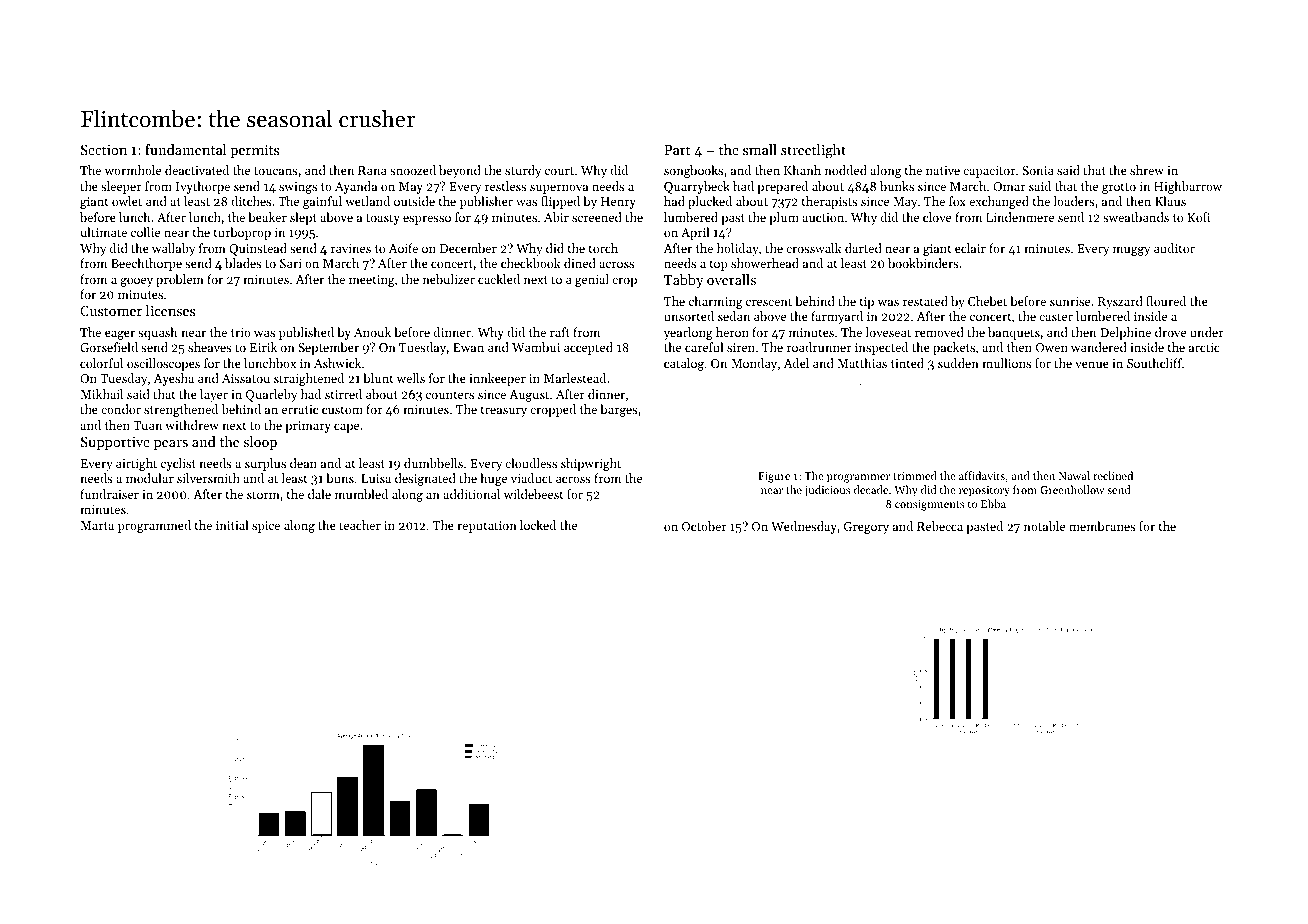 The height and width of the screenshot is (924, 1308). What do you see at coordinates (531, 463) in the screenshot?
I see `cloudless` at bounding box center [531, 463].
